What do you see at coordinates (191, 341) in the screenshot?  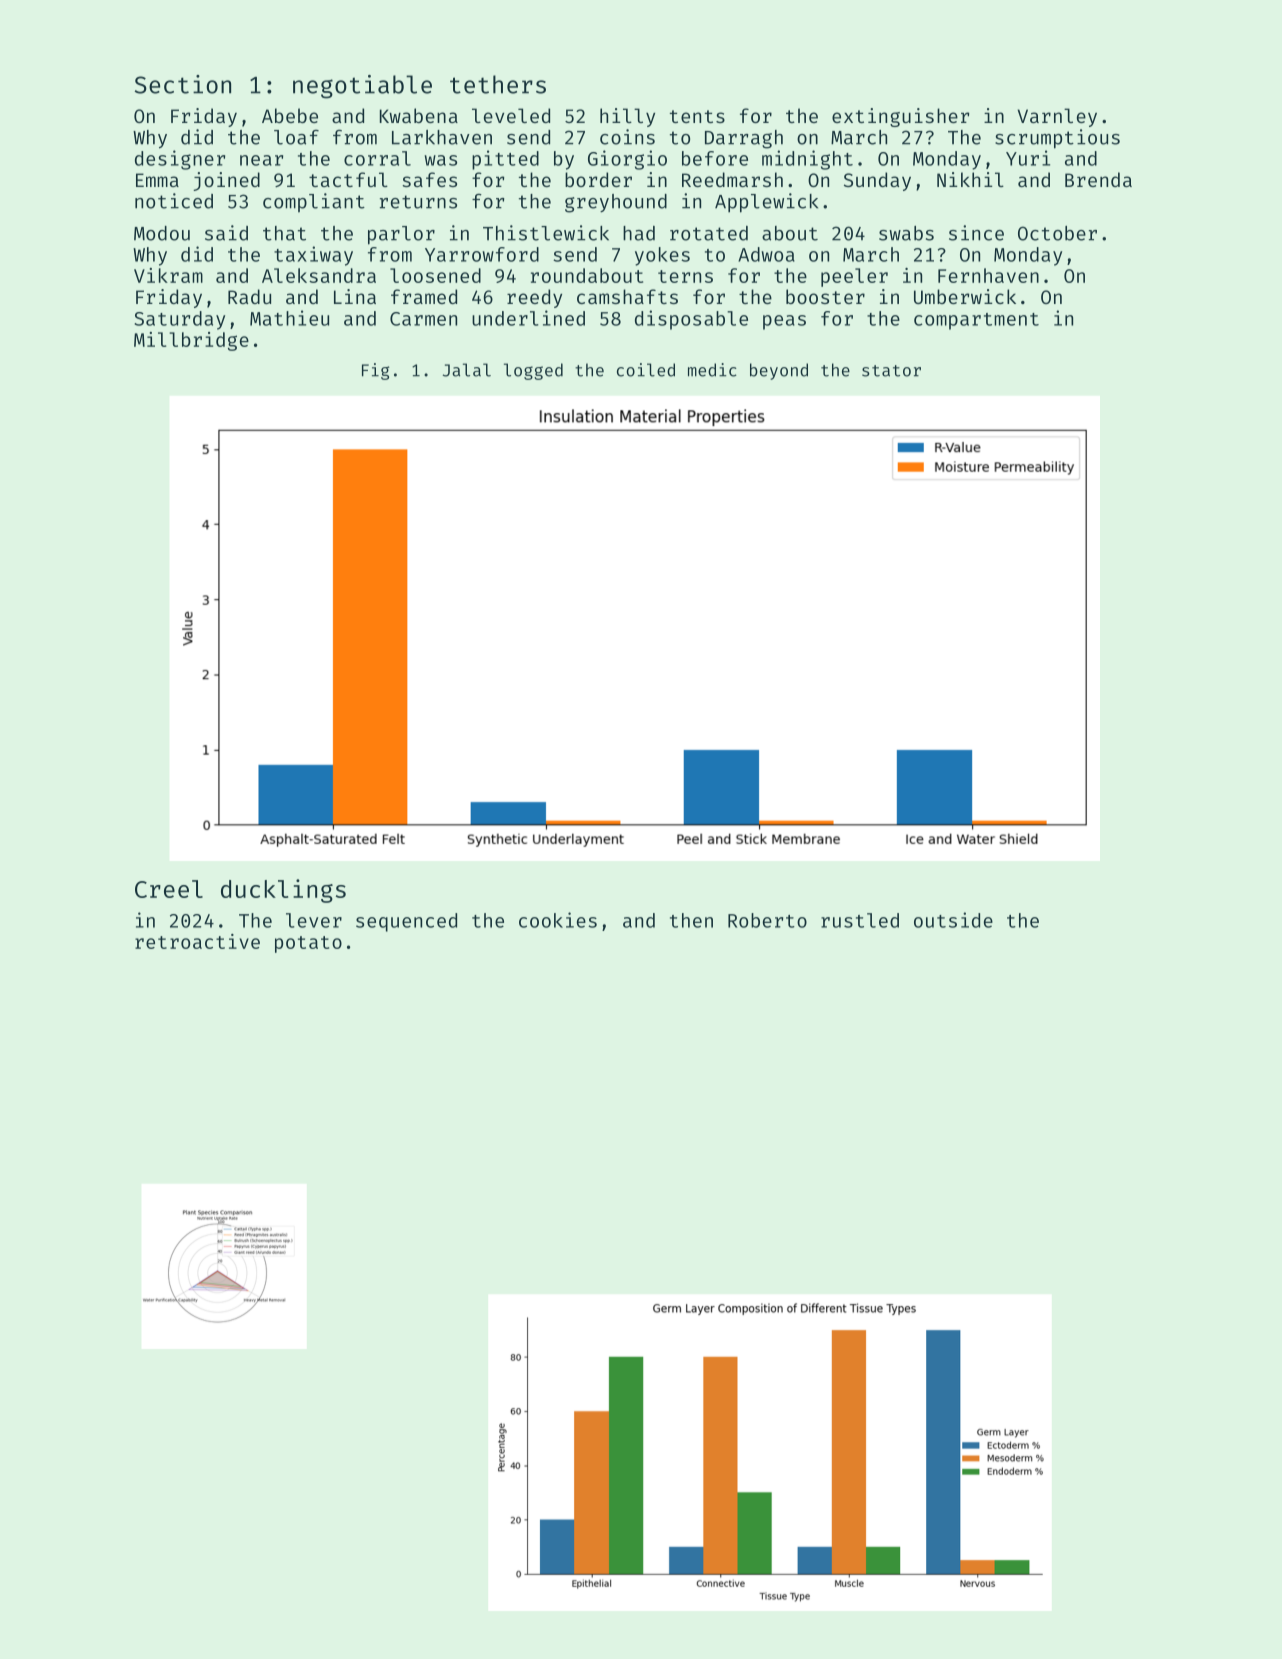 I see `Millbridge` at bounding box center [191, 341].
